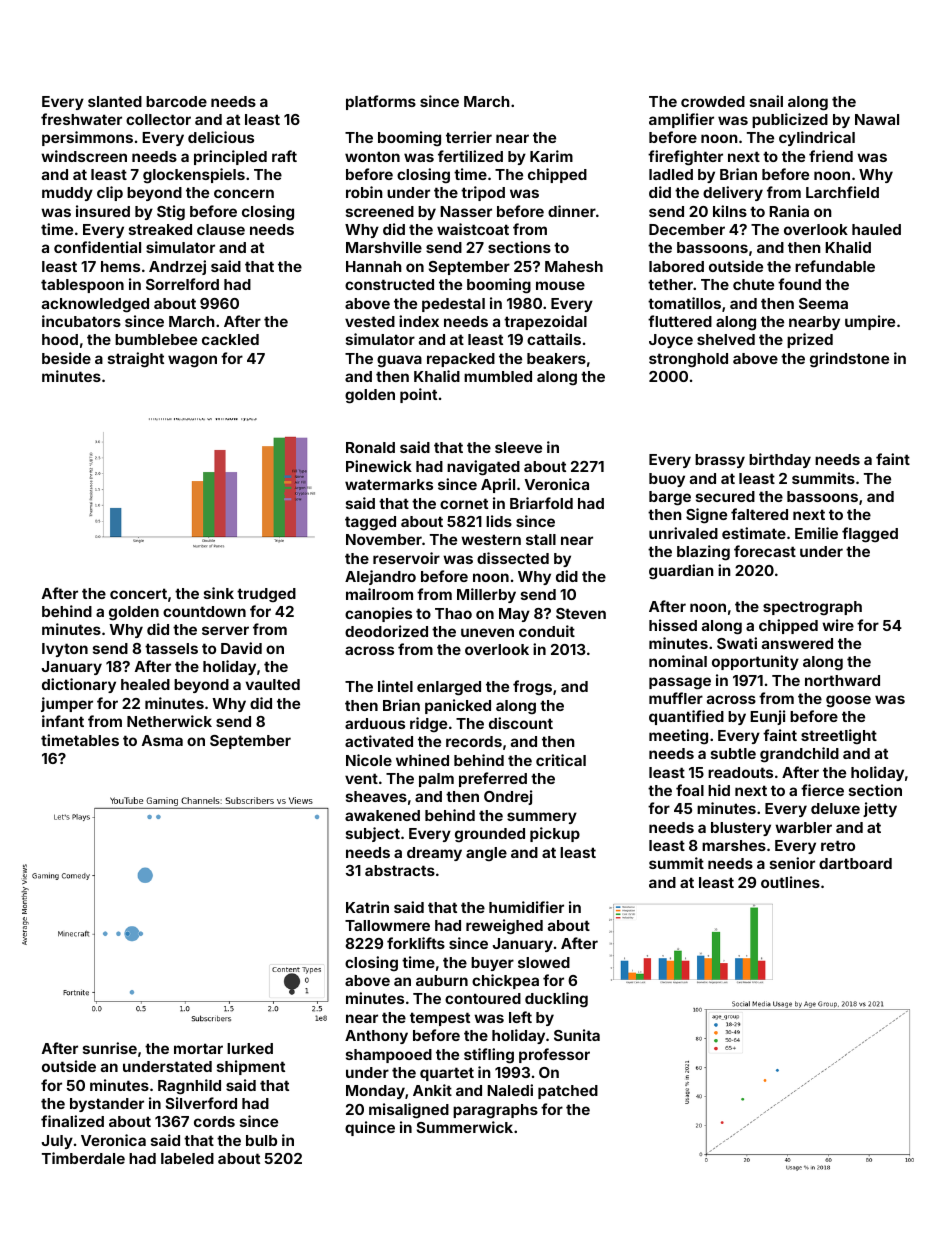  Describe the element at coordinates (110, 1048) in the document. I see `sunrise` at that location.
